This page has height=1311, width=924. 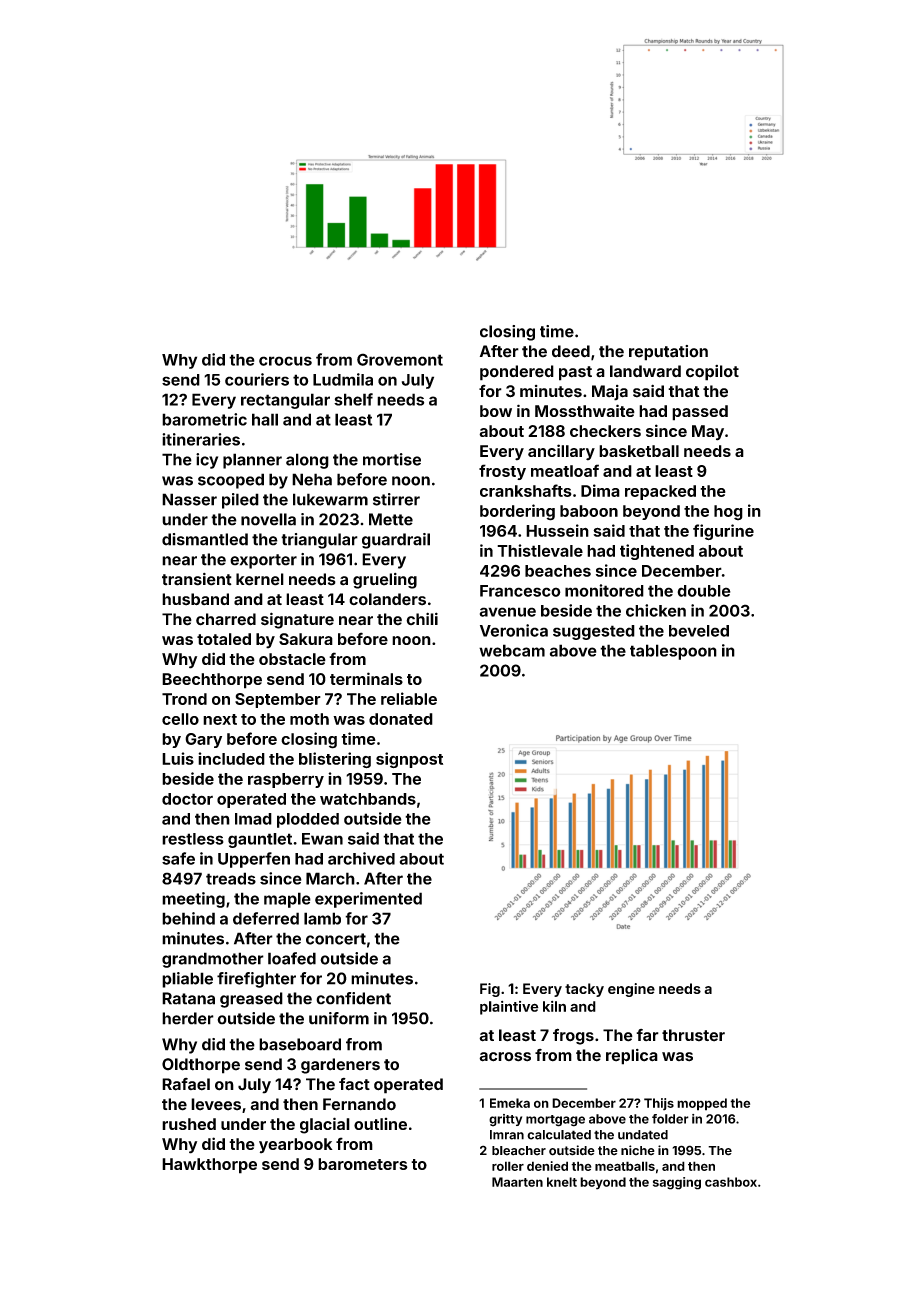 I want to click on Maarten, so click(x=517, y=1182).
